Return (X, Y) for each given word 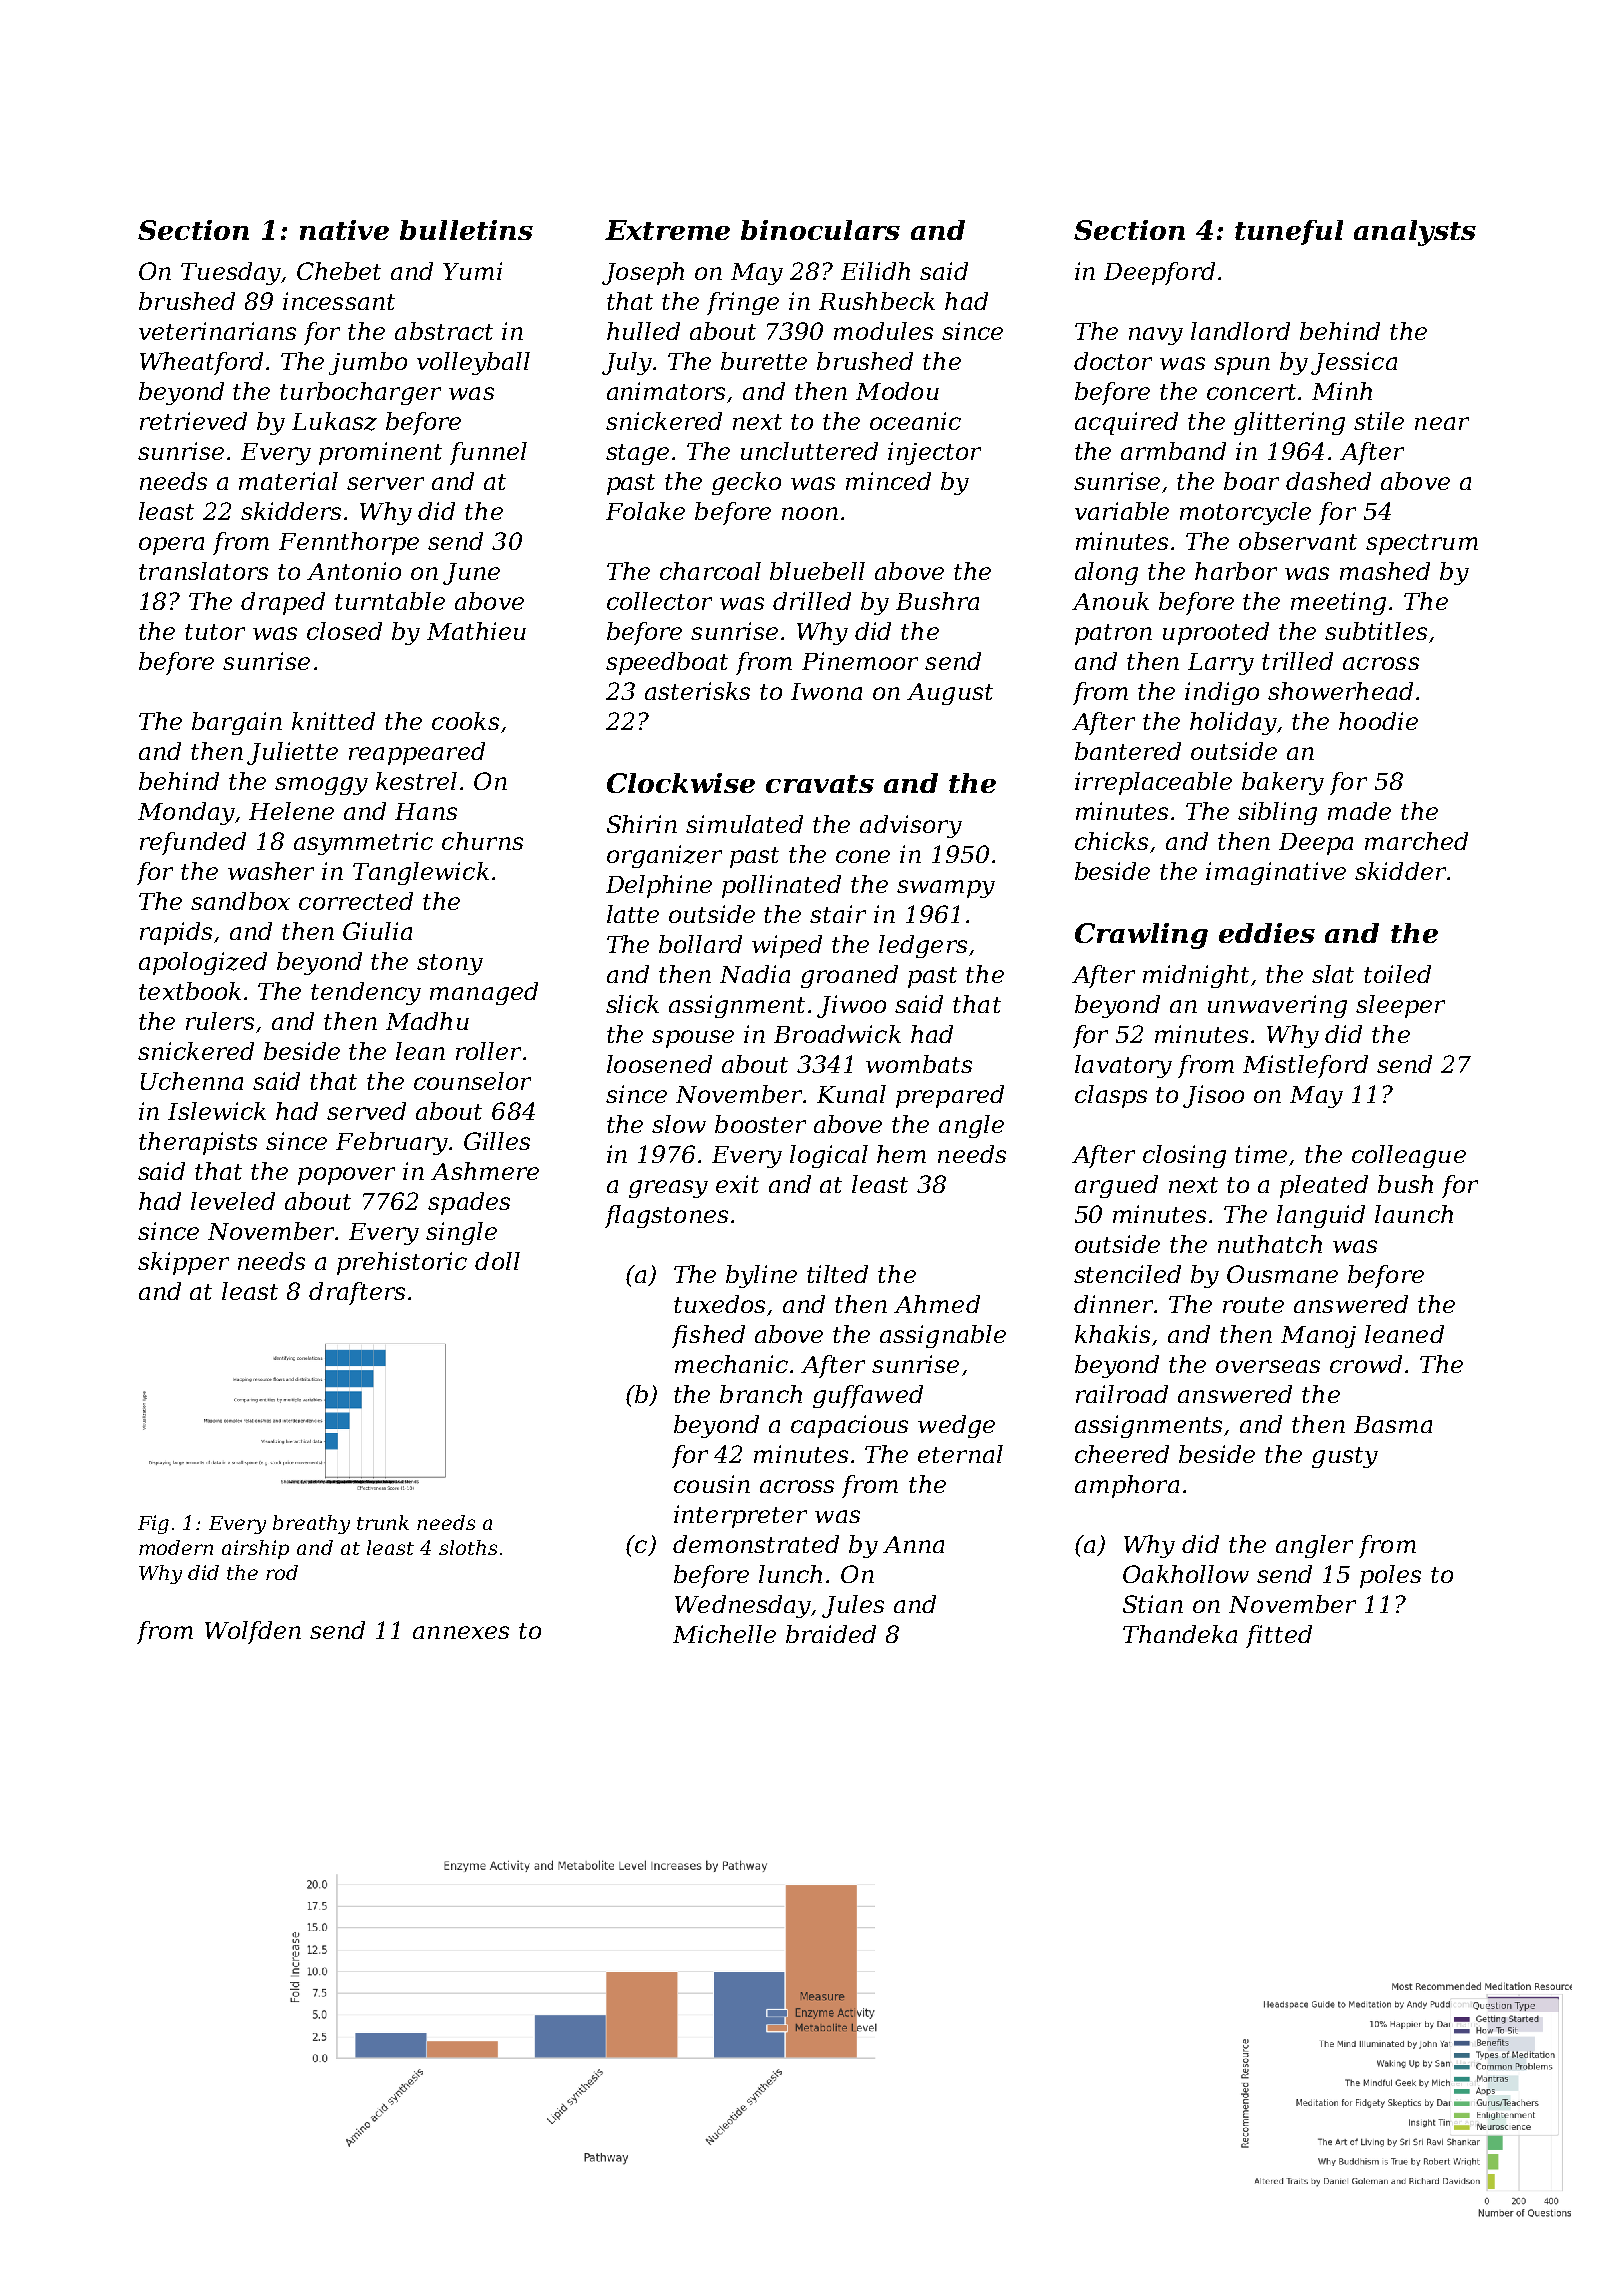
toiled (1397, 974)
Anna (913, 1544)
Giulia (377, 931)
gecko (746, 483)
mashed (1385, 571)
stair (838, 914)
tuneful (1289, 232)
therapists (198, 1143)
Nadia (755, 974)
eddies (1267, 933)
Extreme (667, 230)
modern (176, 1547)
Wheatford (201, 363)
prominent (380, 453)
